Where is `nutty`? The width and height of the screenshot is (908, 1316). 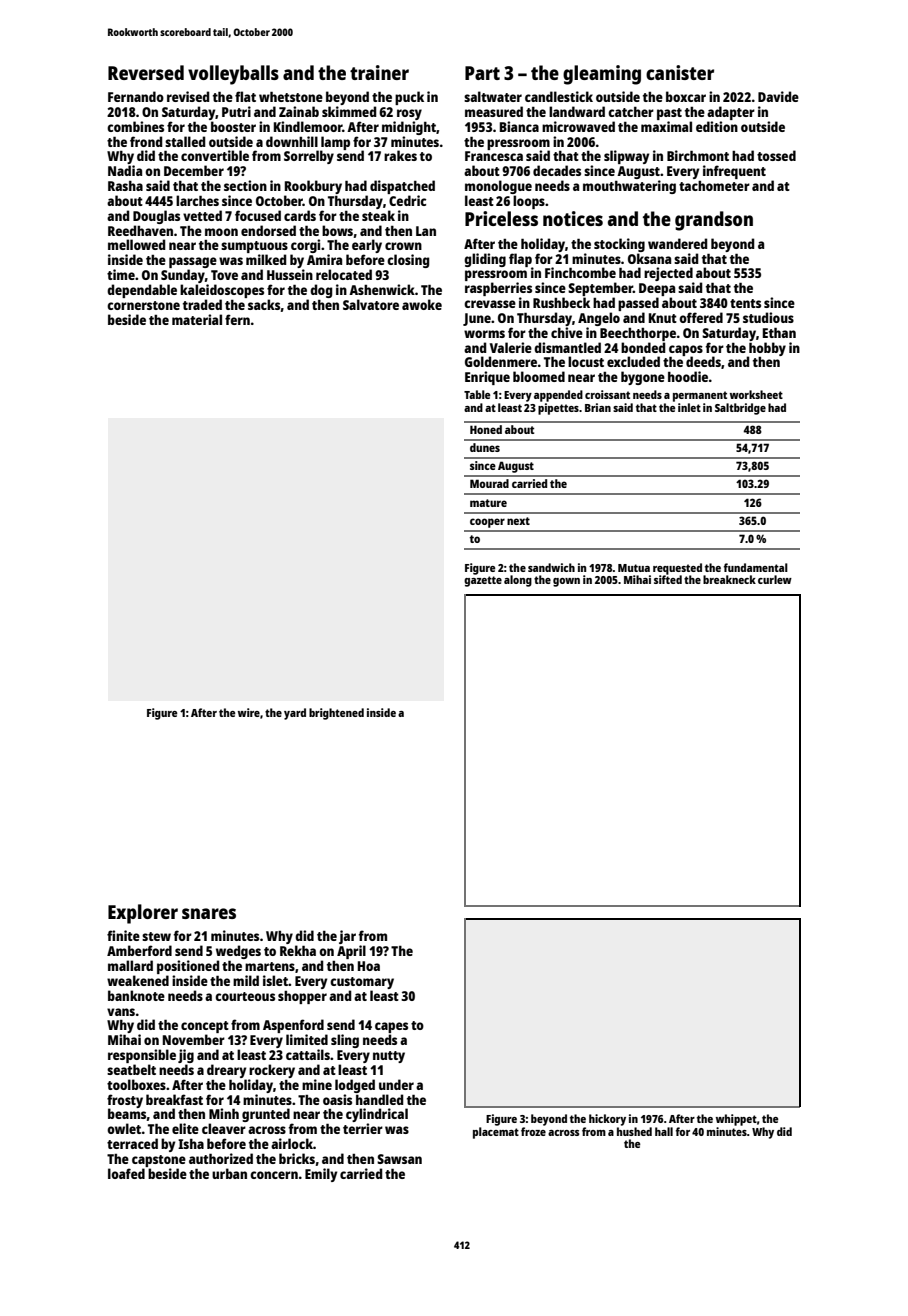 nutty is located at coordinates (389, 1057).
